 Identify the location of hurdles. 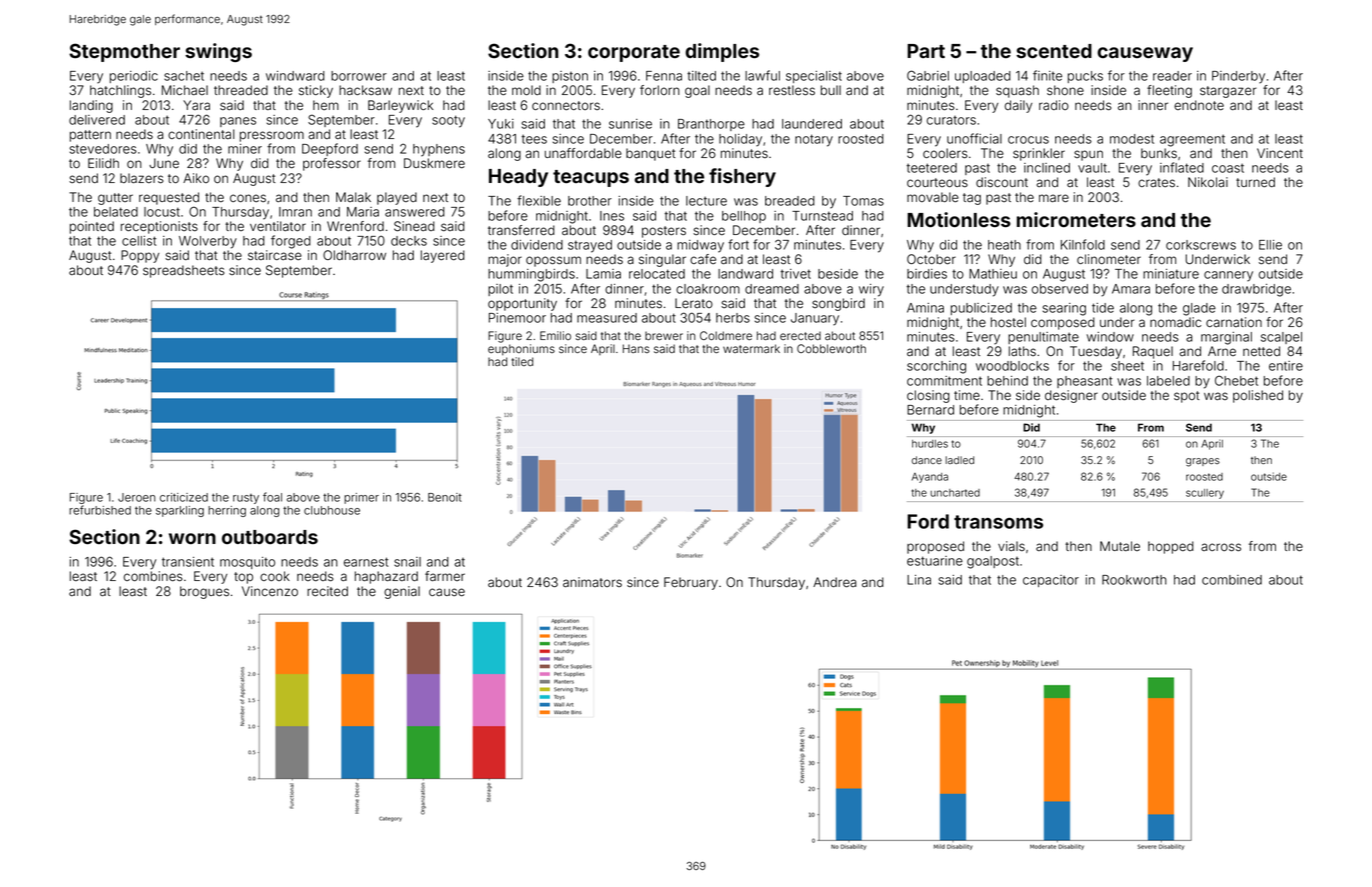
(930, 444).
